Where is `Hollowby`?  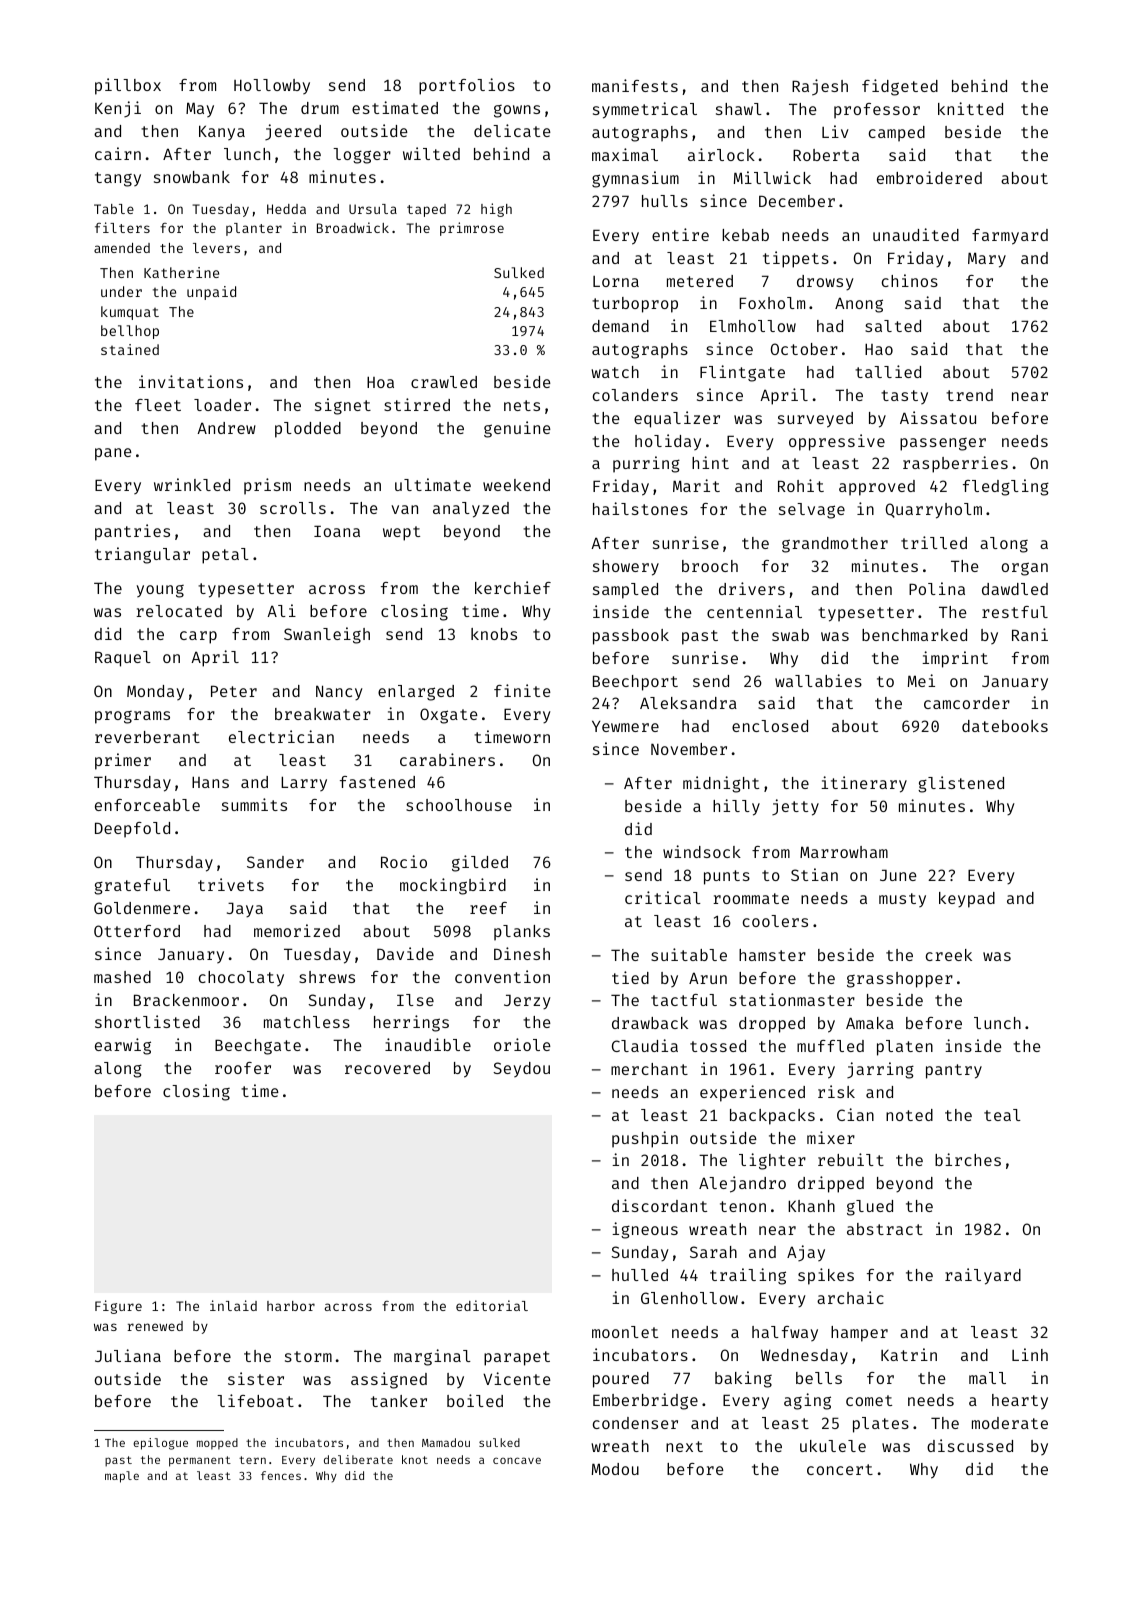 Hollowby is located at coordinates (272, 86).
